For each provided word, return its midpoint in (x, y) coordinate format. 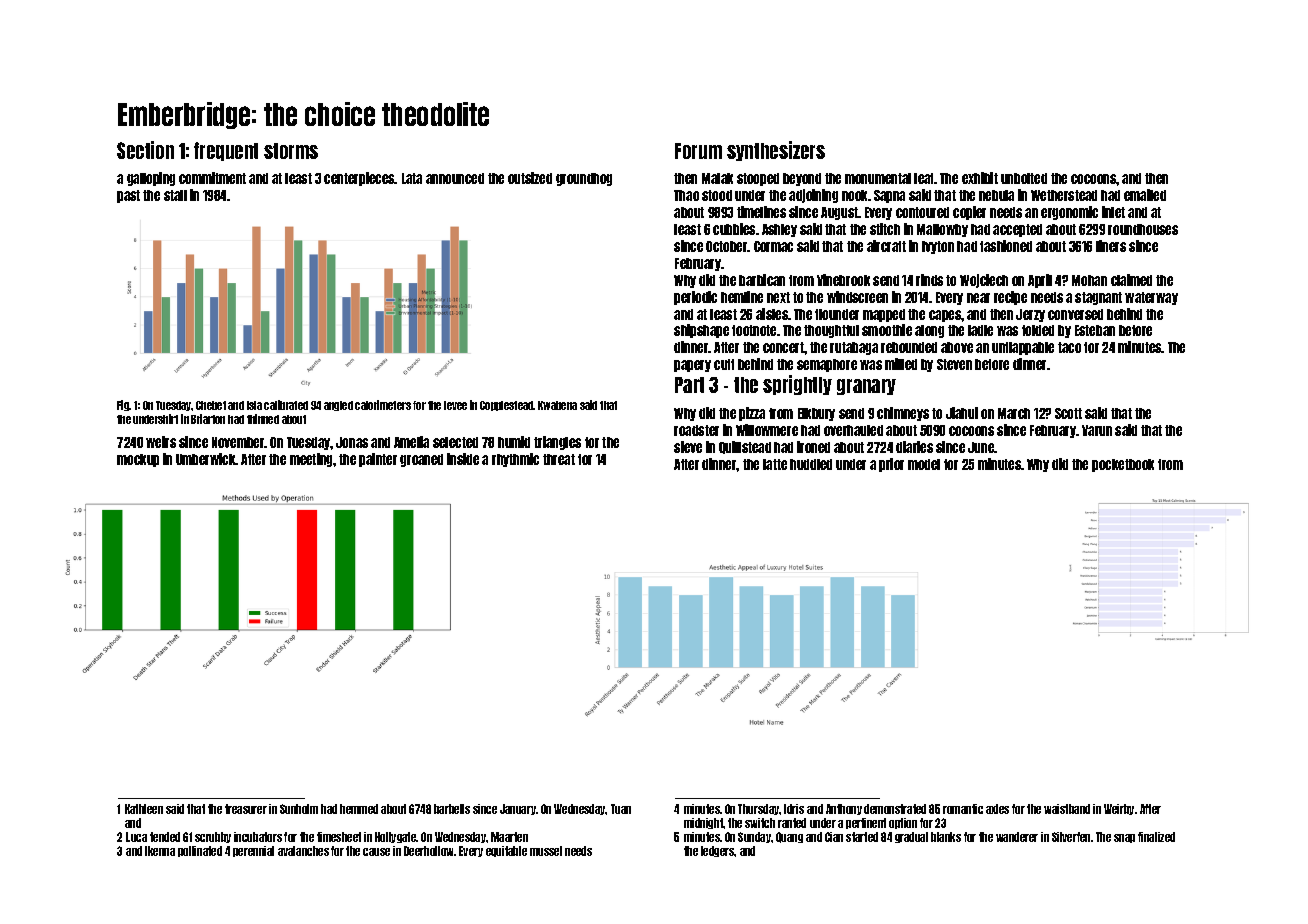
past (128, 196)
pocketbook (1123, 465)
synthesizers (776, 151)
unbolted (1024, 178)
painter (378, 460)
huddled (811, 464)
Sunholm (299, 809)
